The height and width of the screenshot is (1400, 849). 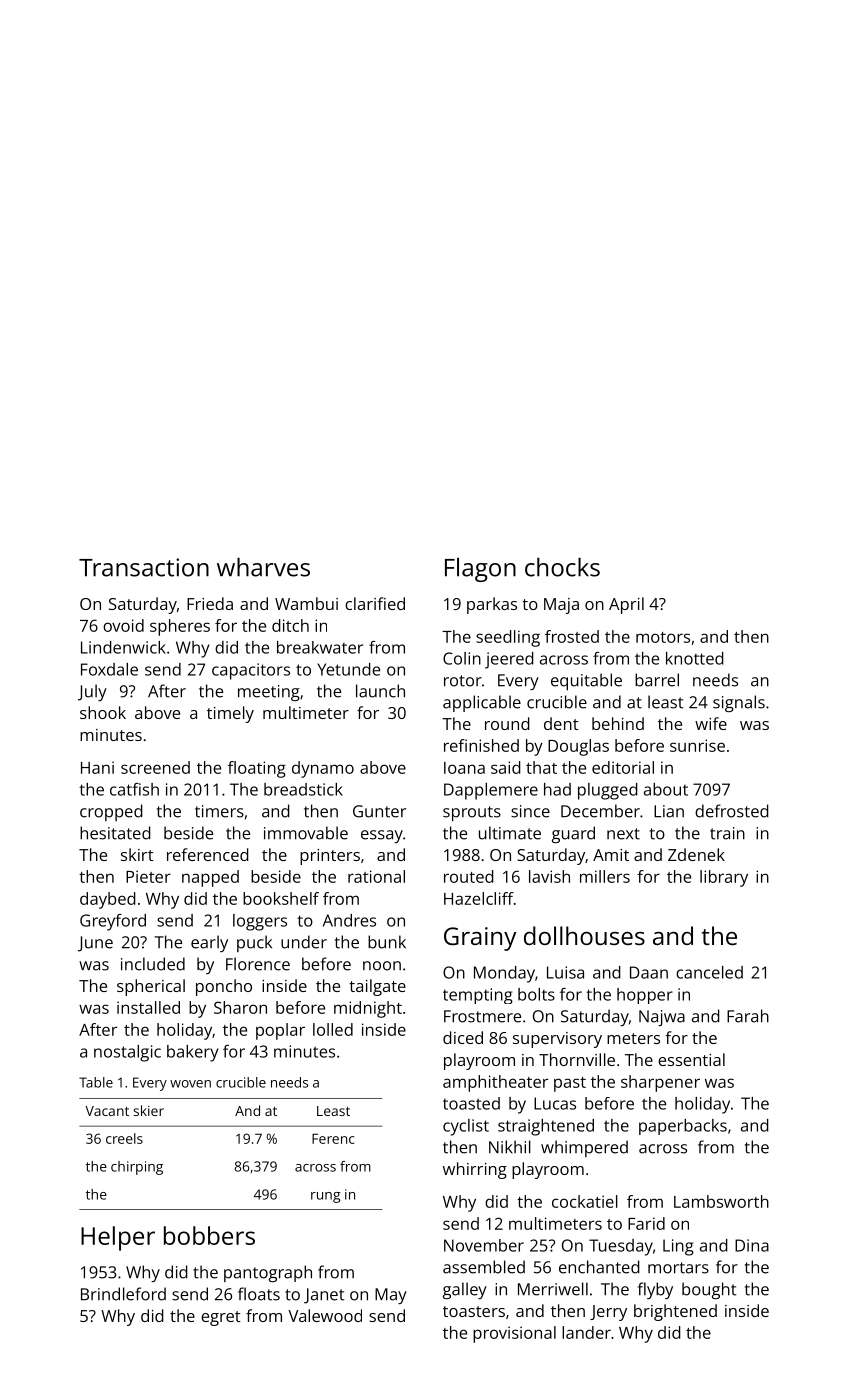 I want to click on June, so click(x=95, y=944).
